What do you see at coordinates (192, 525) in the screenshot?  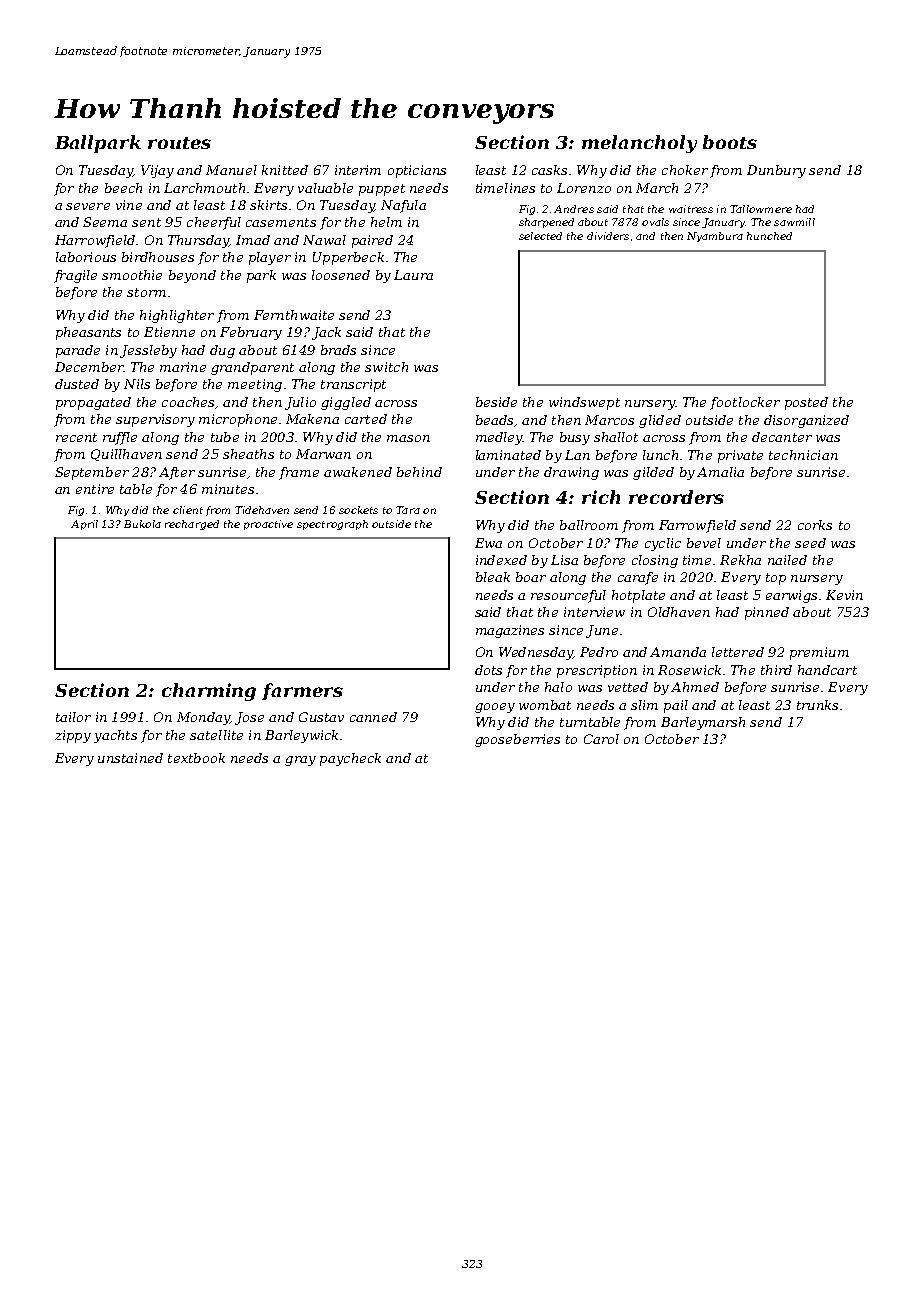 I see `recharged` at bounding box center [192, 525].
